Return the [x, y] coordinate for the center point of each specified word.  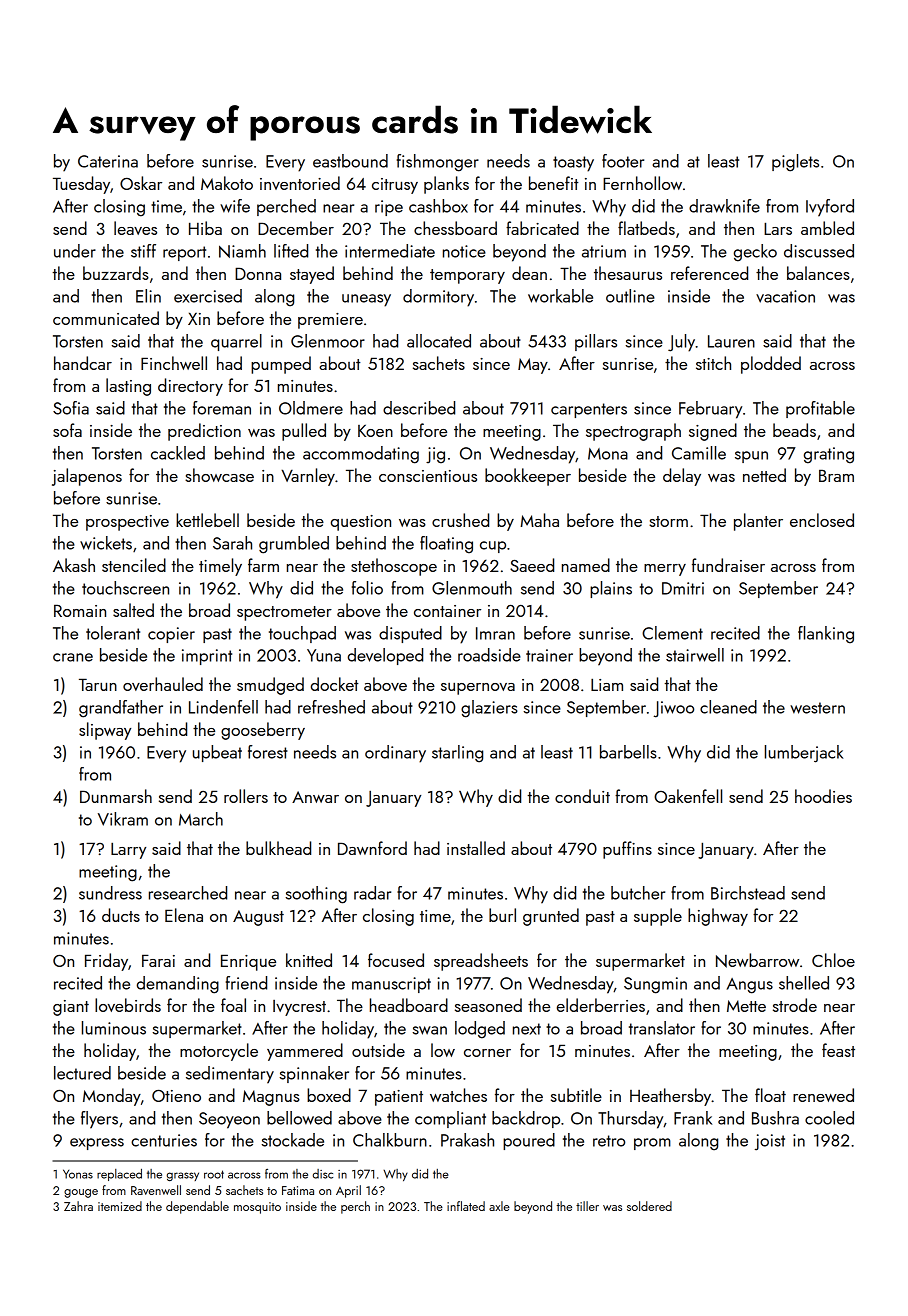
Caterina [108, 161]
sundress [110, 893]
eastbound [350, 161]
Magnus [271, 1098]
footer [623, 161]
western [817, 708]
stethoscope [394, 567]
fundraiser [728, 565]
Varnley [308, 477]
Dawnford [372, 848]
